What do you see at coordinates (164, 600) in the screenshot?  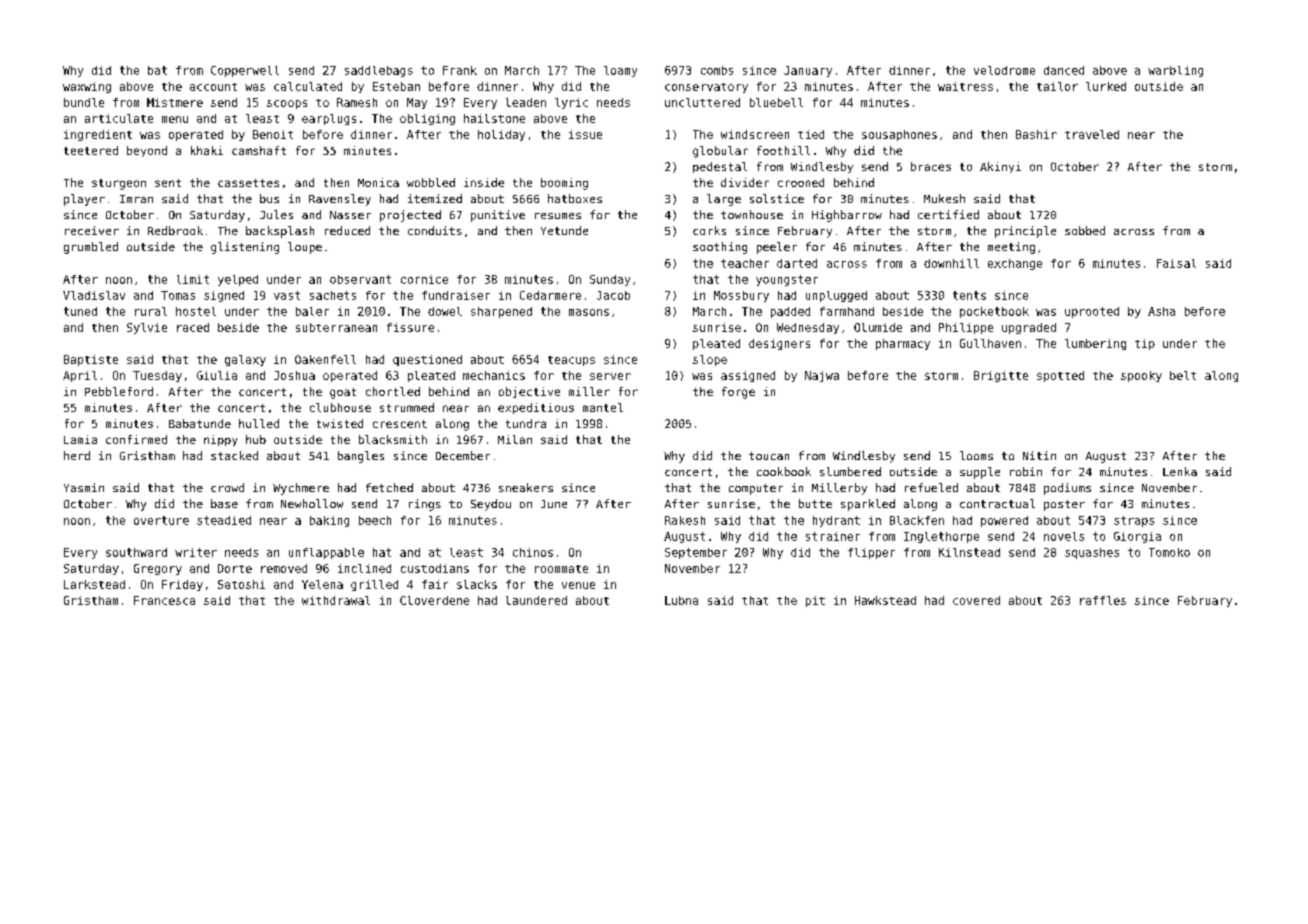 I see `Francesca` at bounding box center [164, 600].
